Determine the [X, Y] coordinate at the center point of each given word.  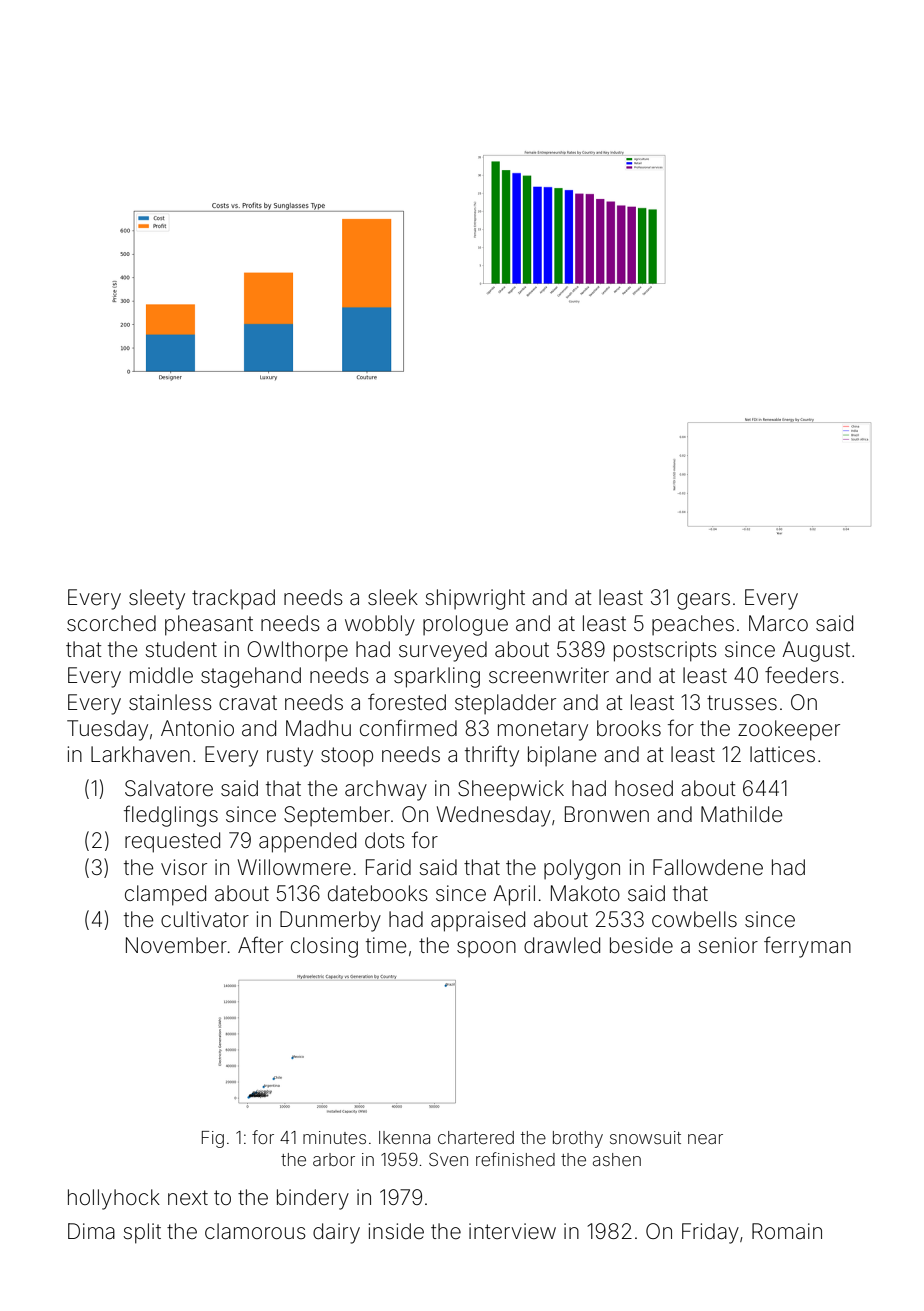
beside [641, 945]
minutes [334, 1137]
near [705, 1139]
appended [307, 842]
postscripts [665, 651]
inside [396, 1231]
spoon [486, 949]
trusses [742, 702]
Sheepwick [511, 790]
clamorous [255, 1231]
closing [324, 947]
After [260, 945]
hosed [644, 788]
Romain [787, 1231]
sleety [157, 599]
